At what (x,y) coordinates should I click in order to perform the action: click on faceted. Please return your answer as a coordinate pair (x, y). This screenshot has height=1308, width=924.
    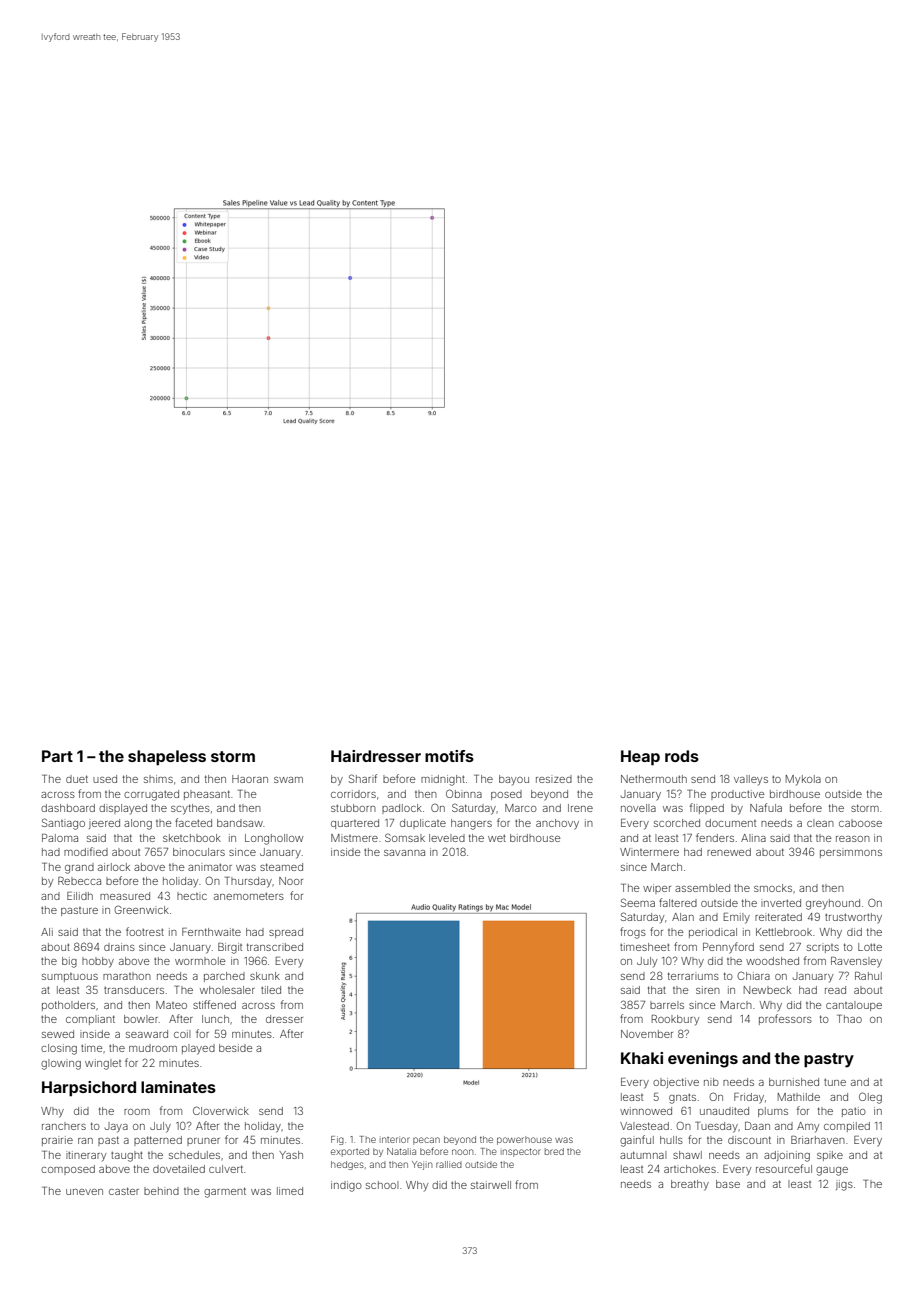
    Looking at the image, I should click on (193, 822).
